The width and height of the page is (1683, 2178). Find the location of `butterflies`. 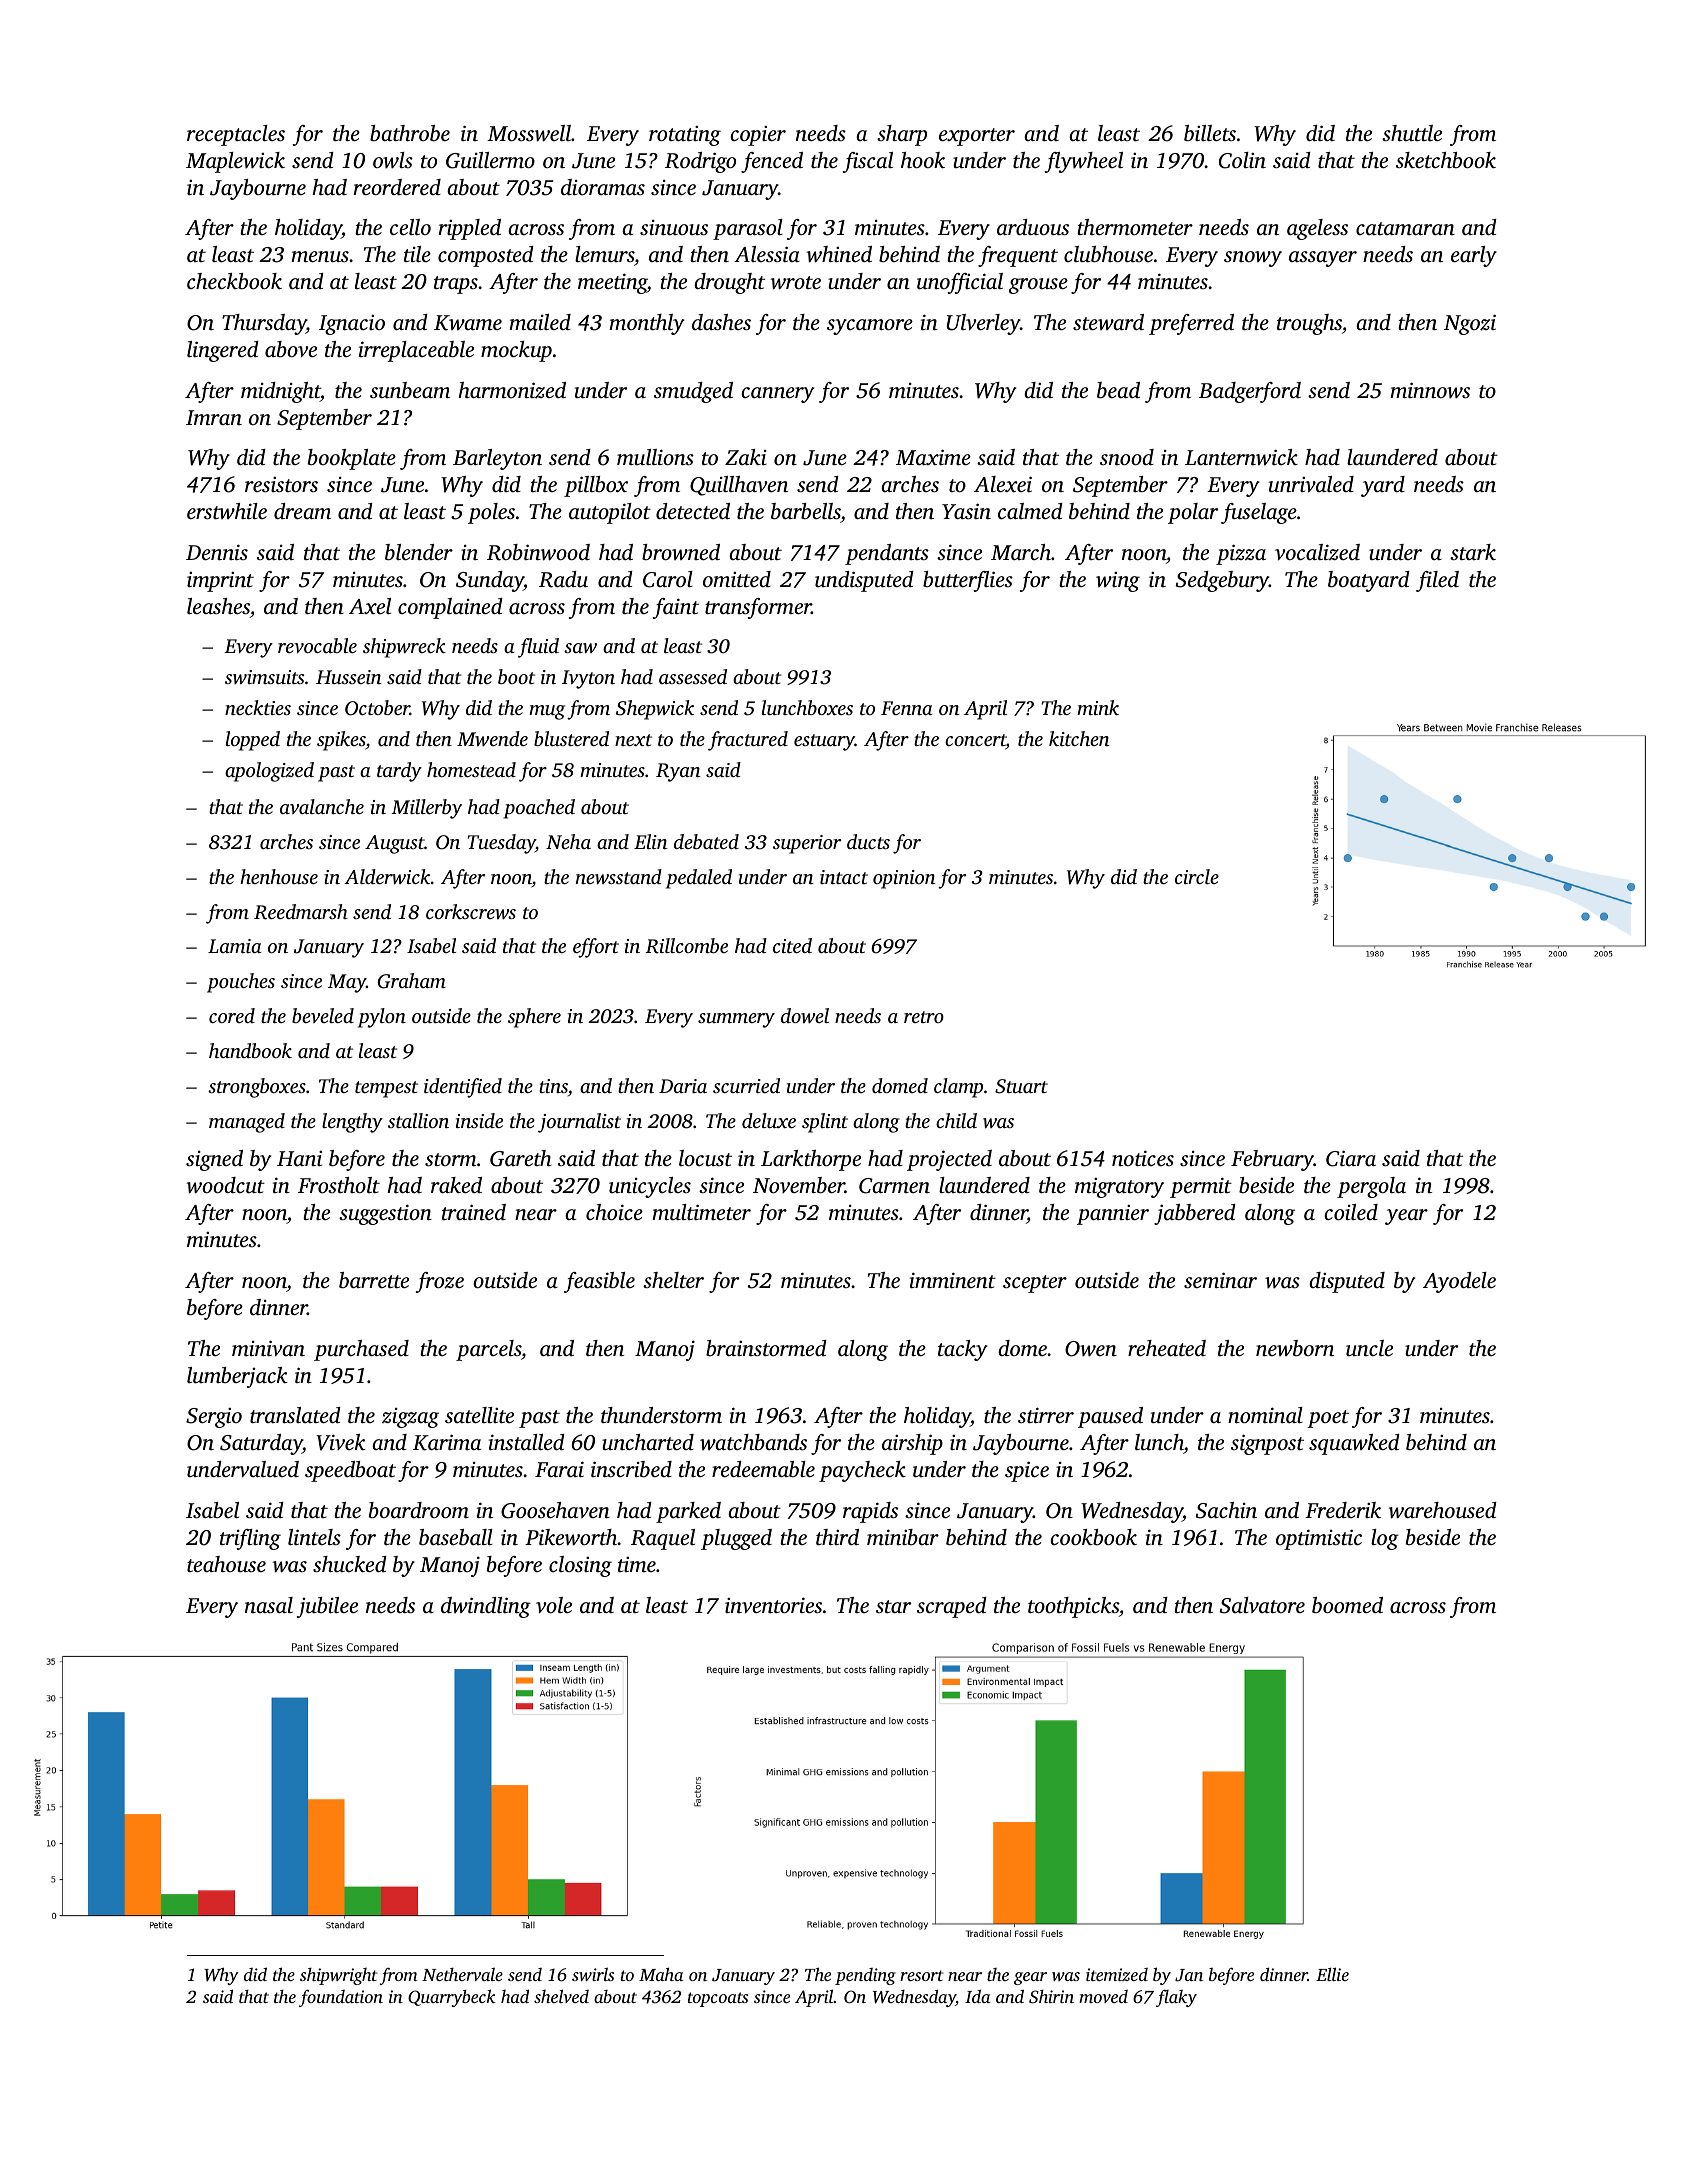

butterflies is located at coordinates (968, 581).
